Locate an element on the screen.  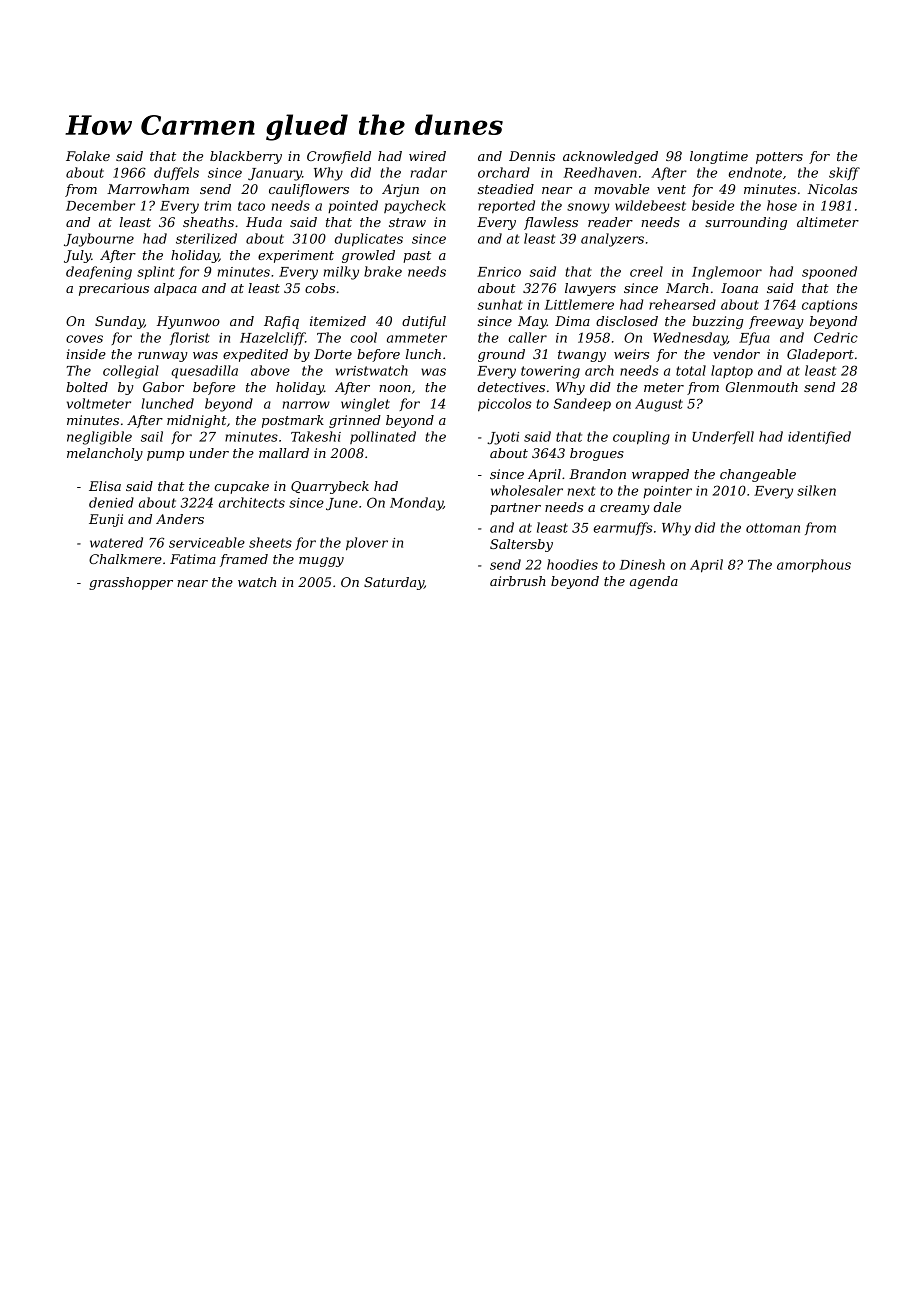
above is located at coordinates (270, 370).
